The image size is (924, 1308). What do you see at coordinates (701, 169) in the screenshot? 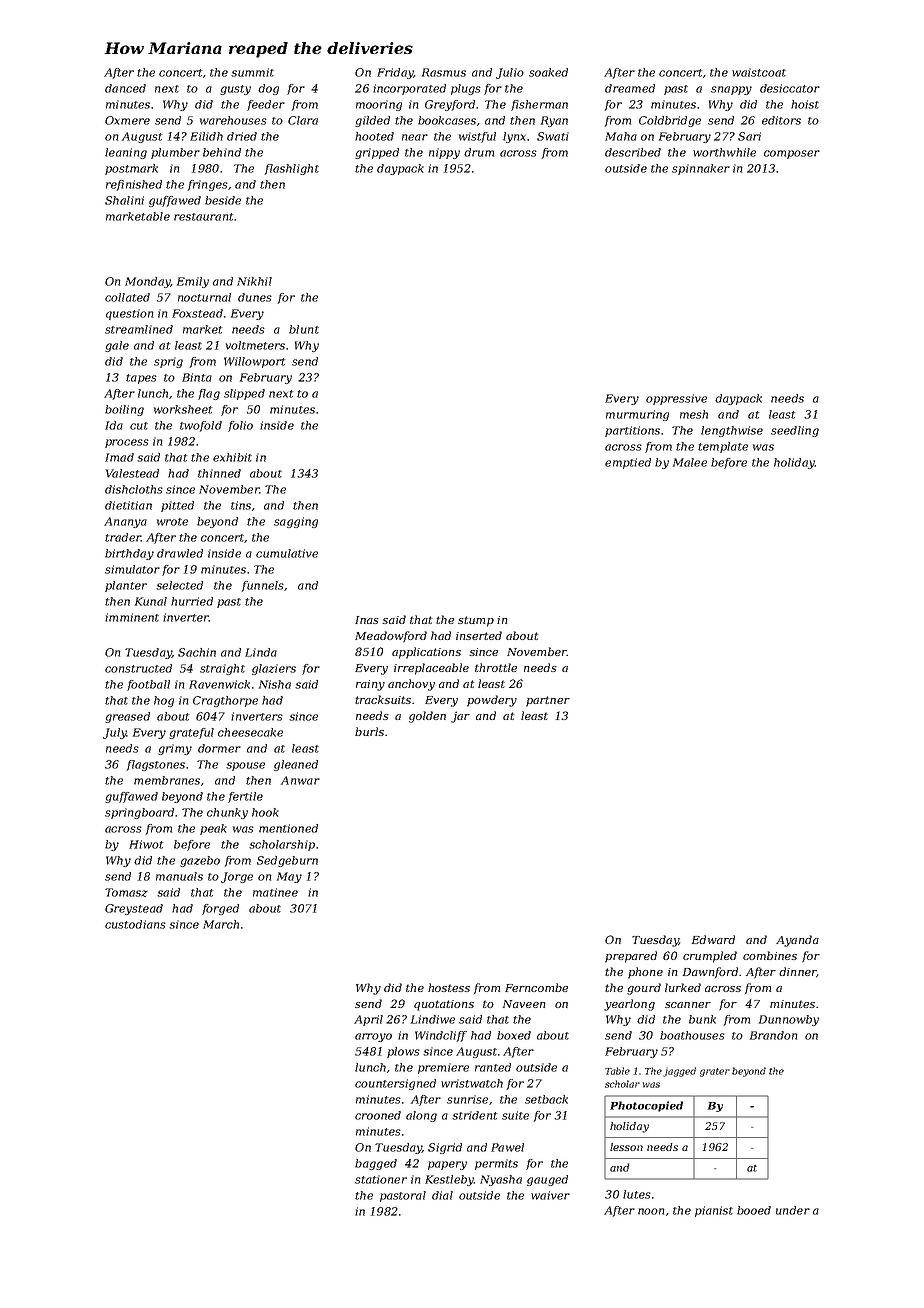
I see `spinnaker` at bounding box center [701, 169].
